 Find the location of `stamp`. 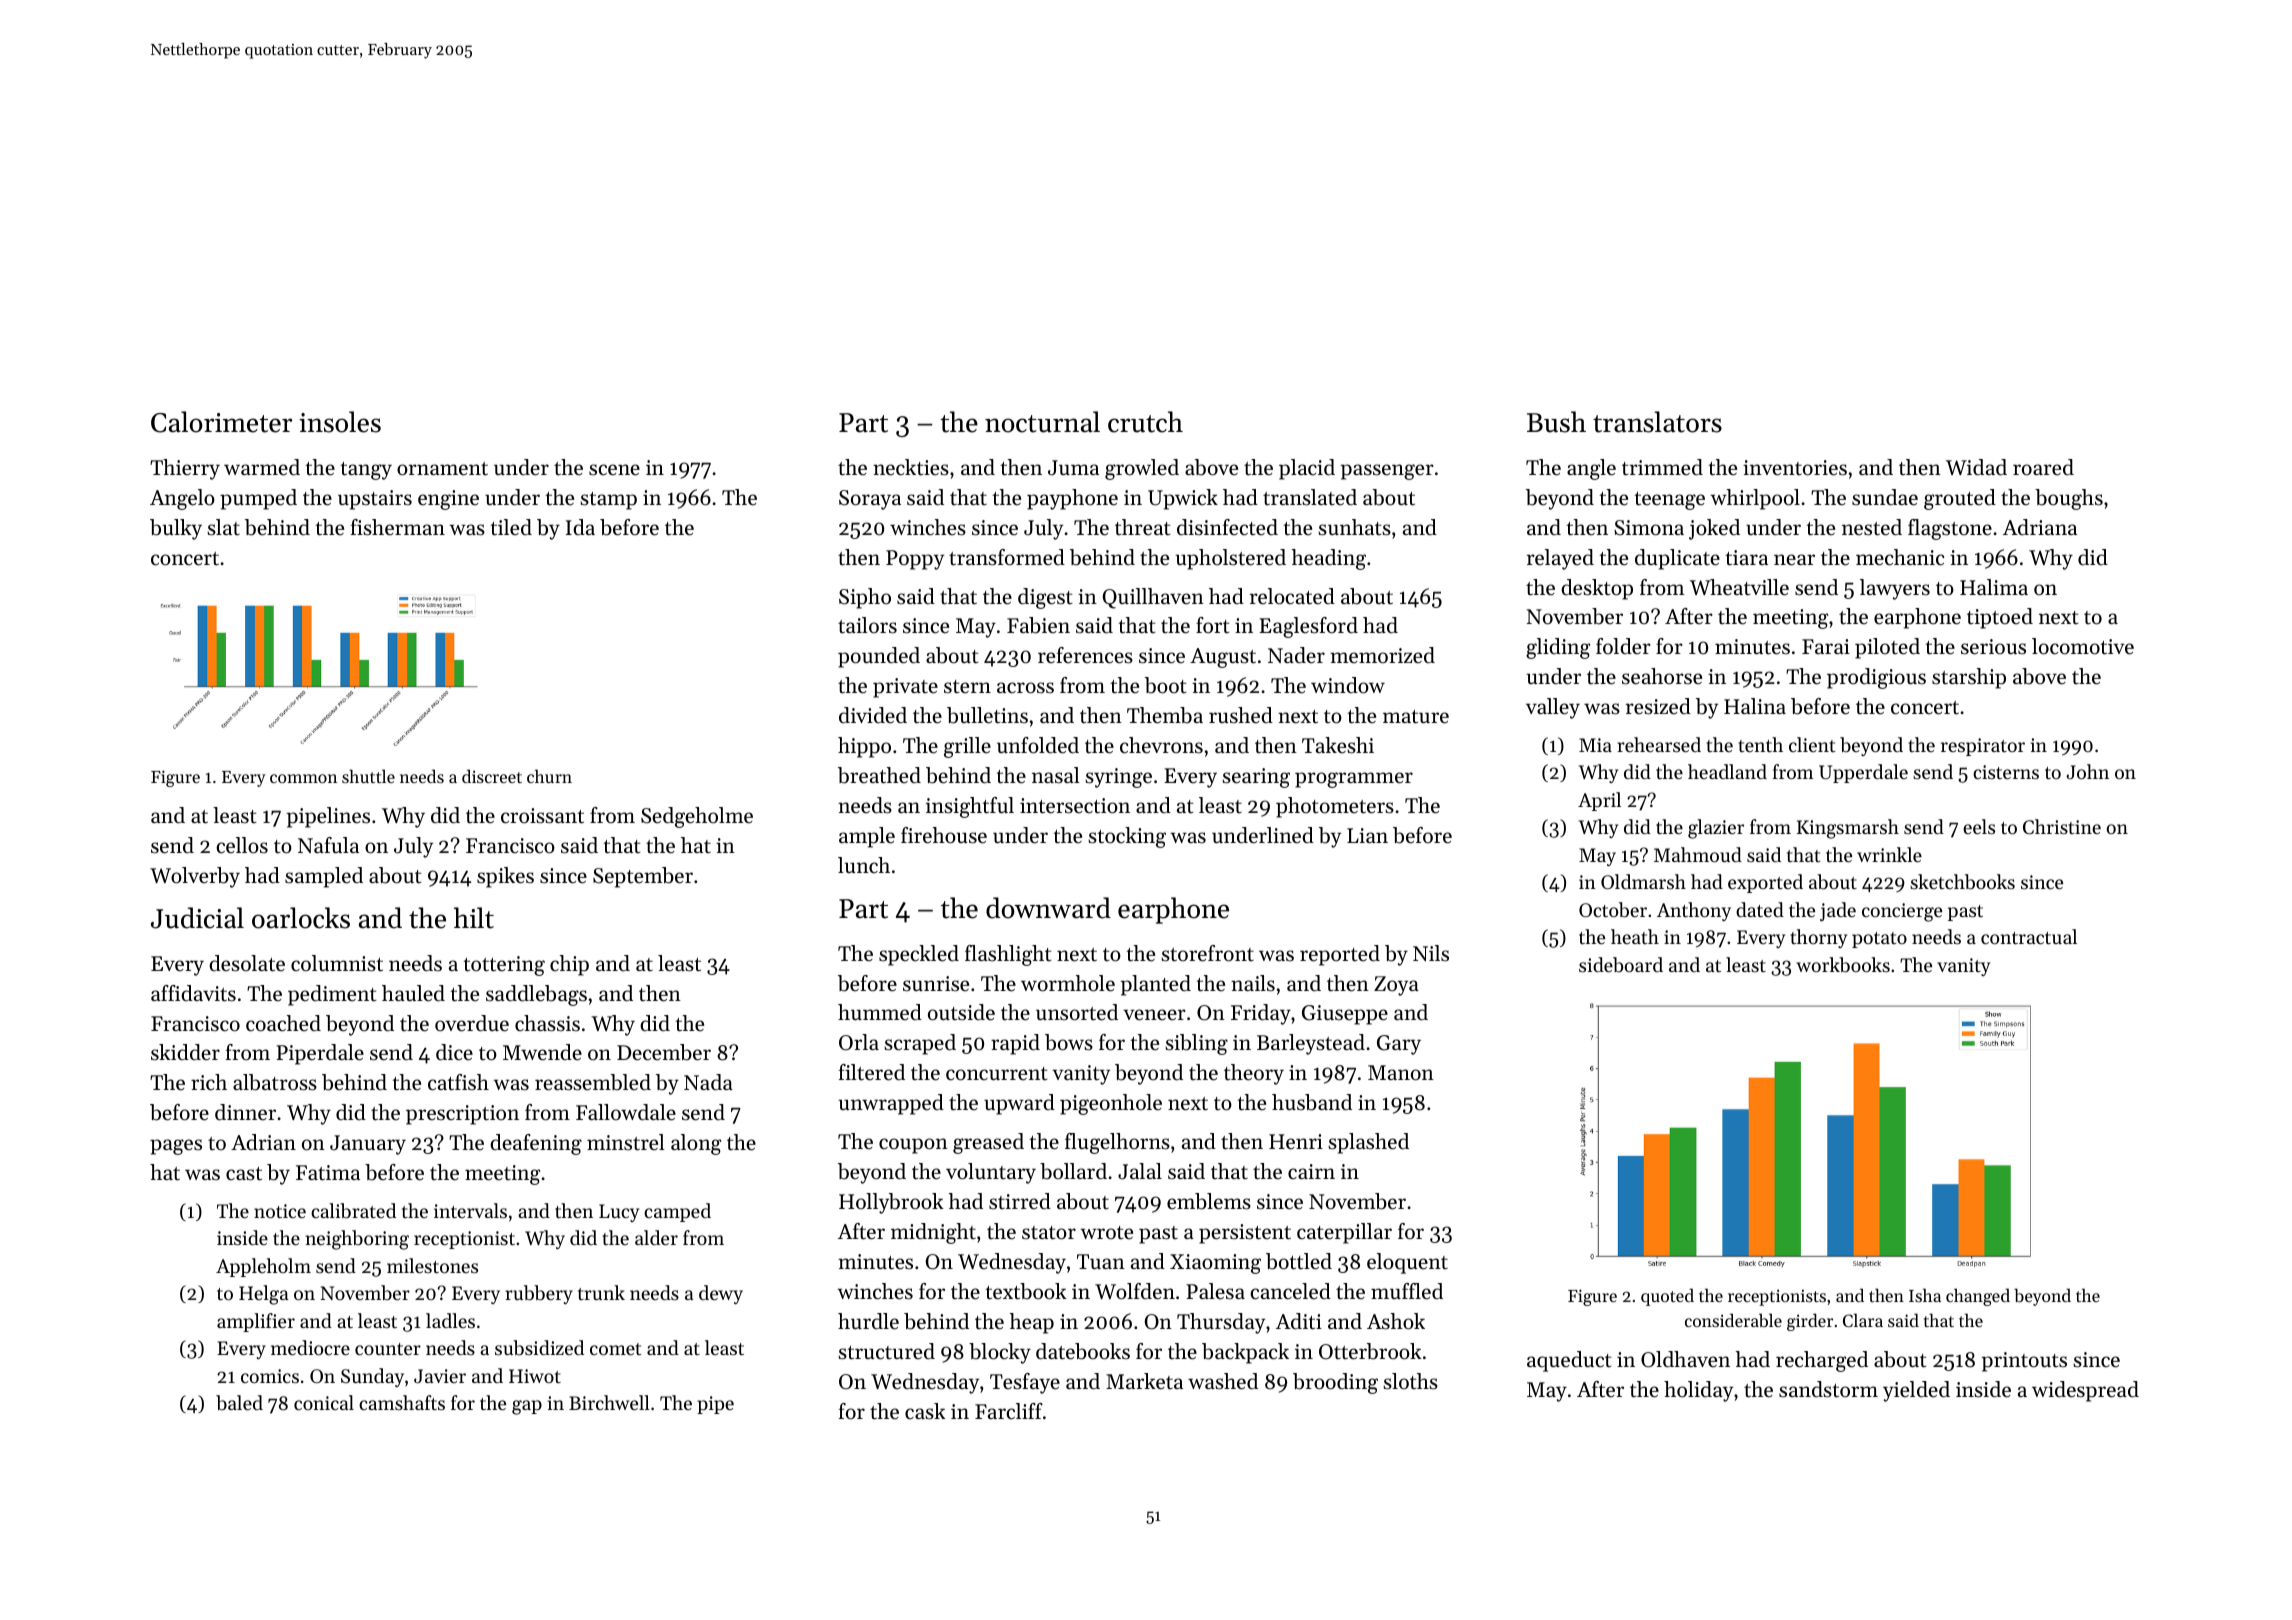

stamp is located at coordinates (608, 501).
